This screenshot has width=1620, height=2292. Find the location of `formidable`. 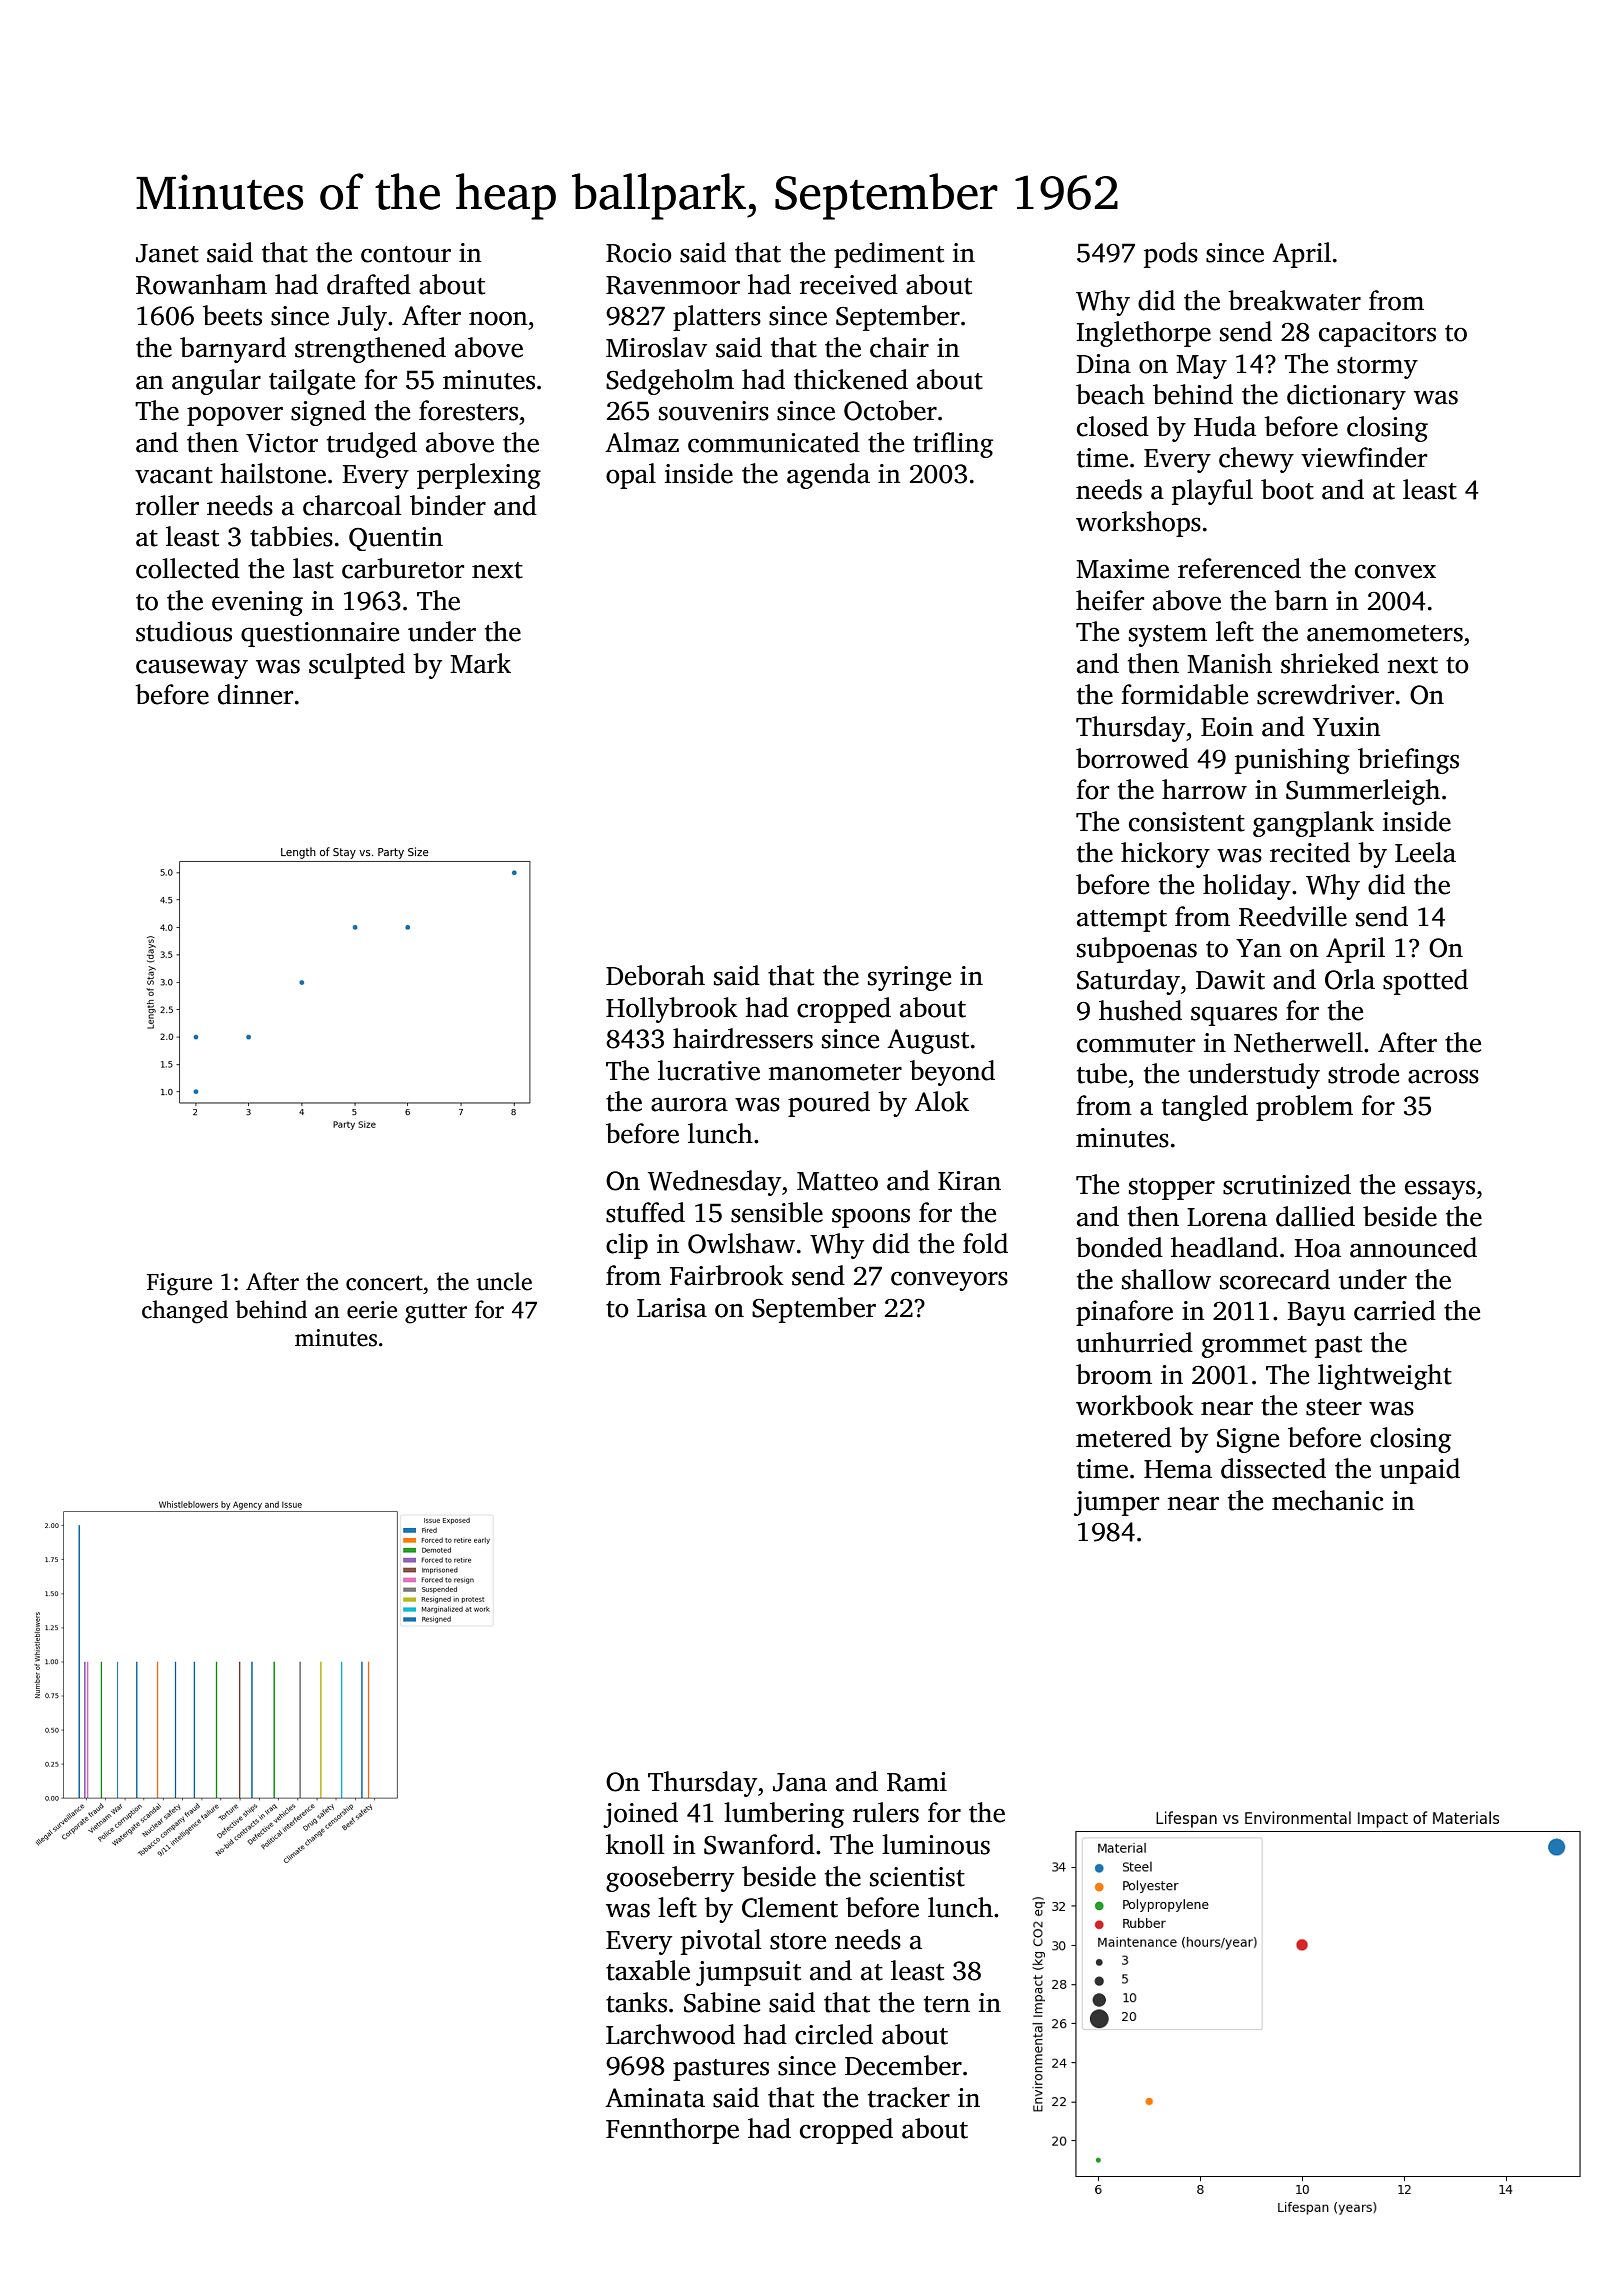

formidable is located at coordinates (1184, 694).
